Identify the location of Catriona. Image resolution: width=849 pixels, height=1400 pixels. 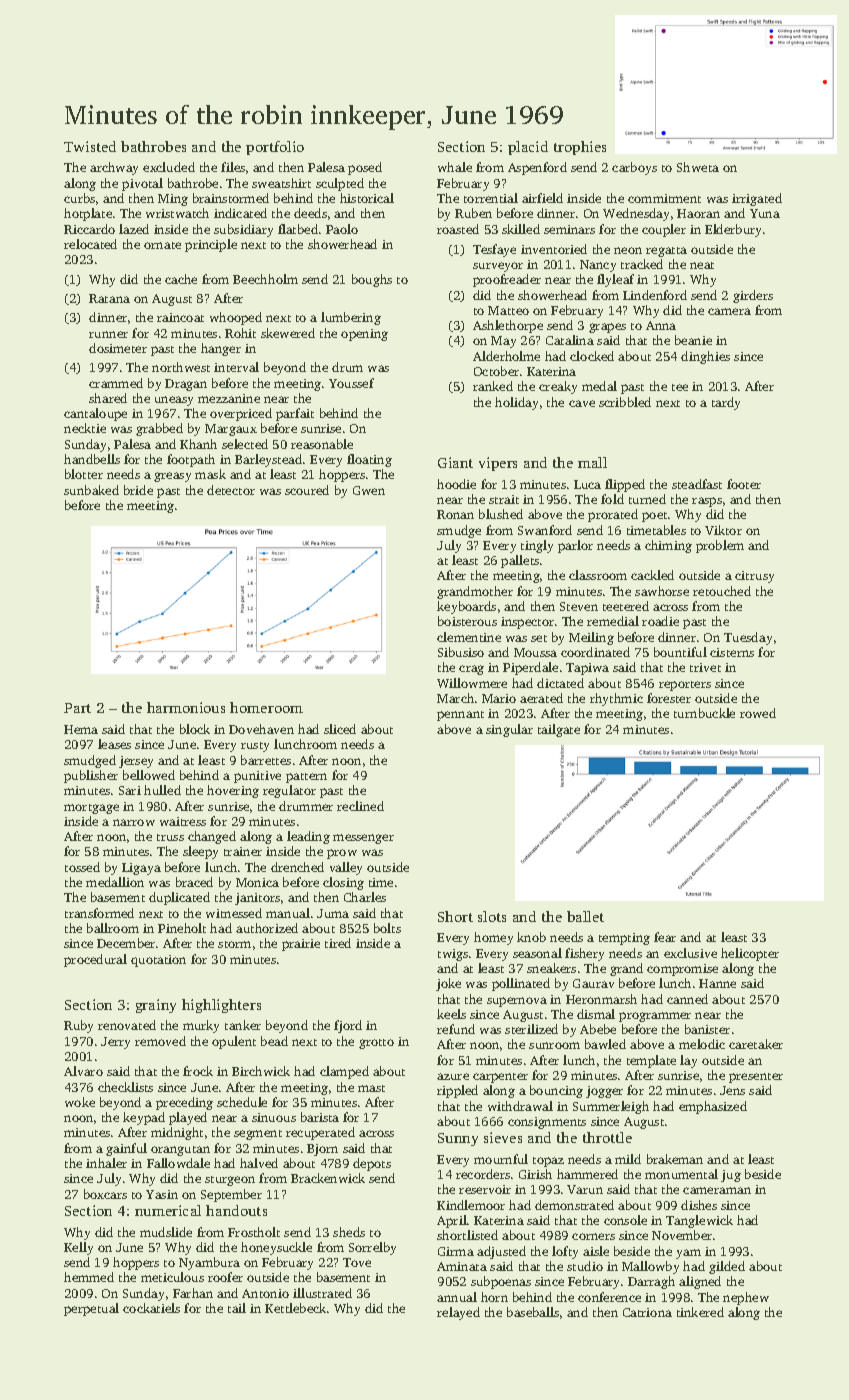
(647, 1312).
